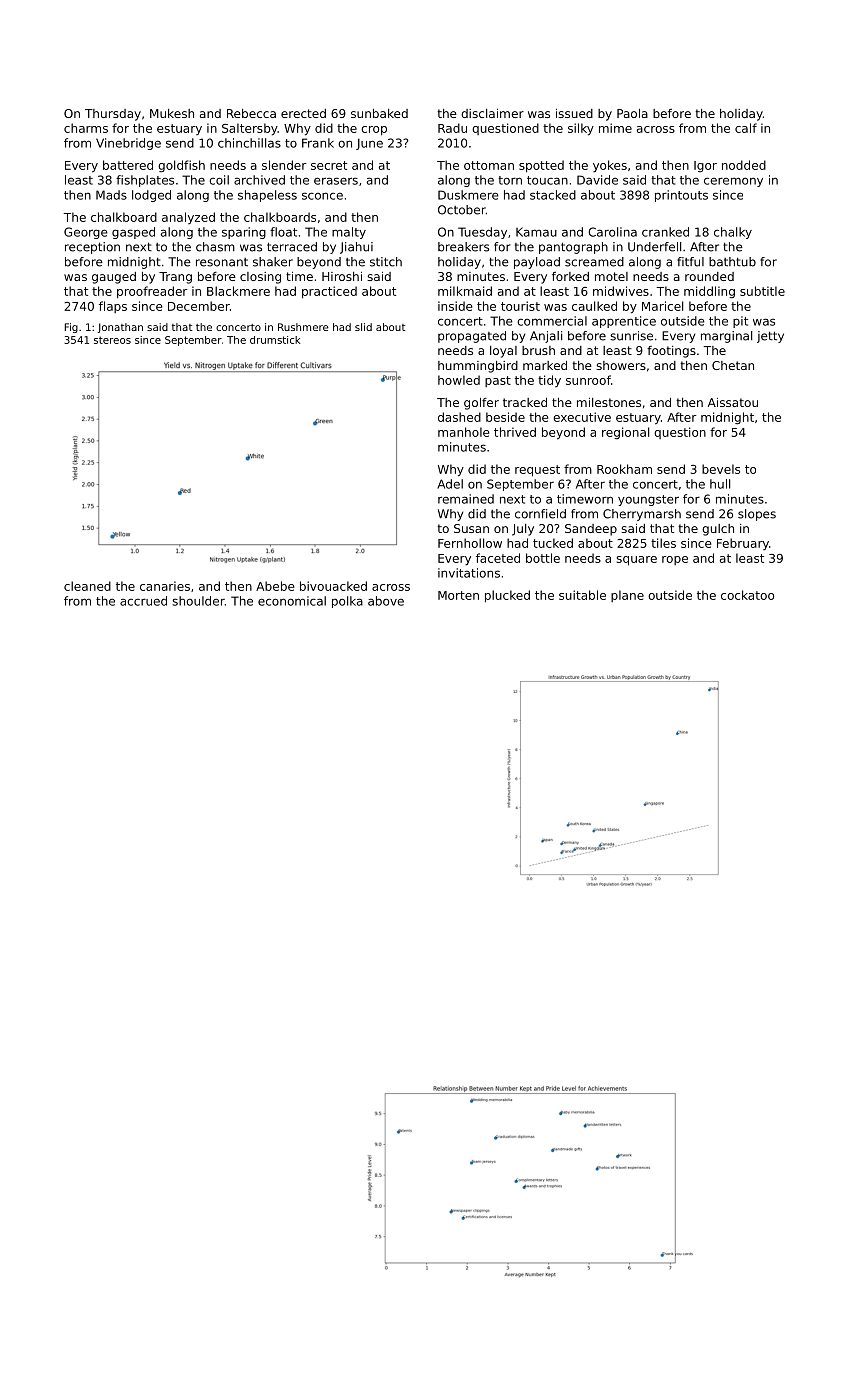 Image resolution: width=849 pixels, height=1400 pixels. Describe the element at coordinates (292, 601) in the screenshot. I see `economical` at that location.
